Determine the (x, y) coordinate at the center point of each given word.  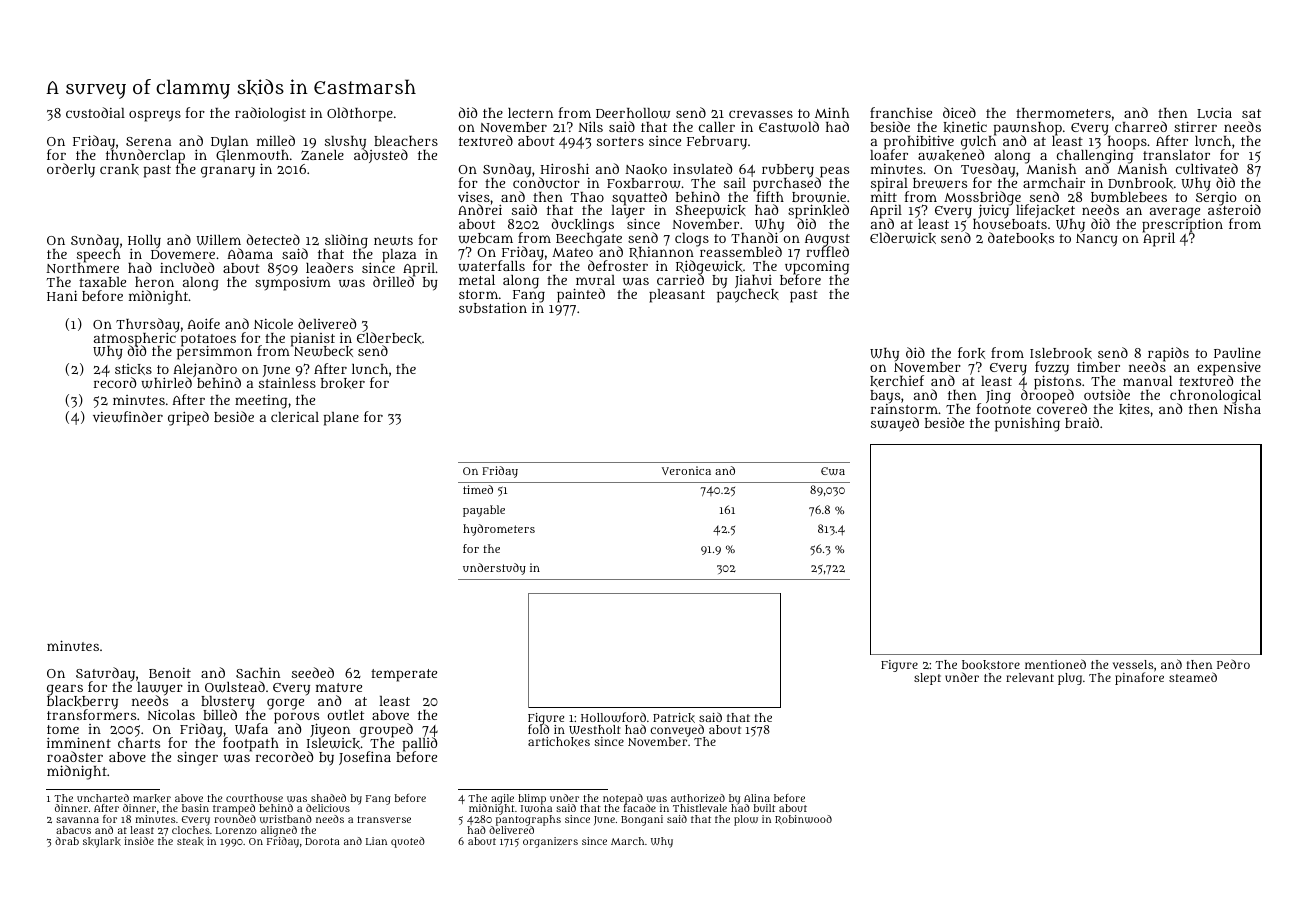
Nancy (1097, 240)
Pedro (1233, 664)
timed (478, 489)
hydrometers (499, 530)
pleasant (677, 296)
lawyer (160, 689)
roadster (75, 756)
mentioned (1055, 664)
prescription (1182, 226)
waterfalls (491, 266)
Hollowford (613, 717)
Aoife (203, 323)
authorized (698, 798)
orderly (71, 170)
